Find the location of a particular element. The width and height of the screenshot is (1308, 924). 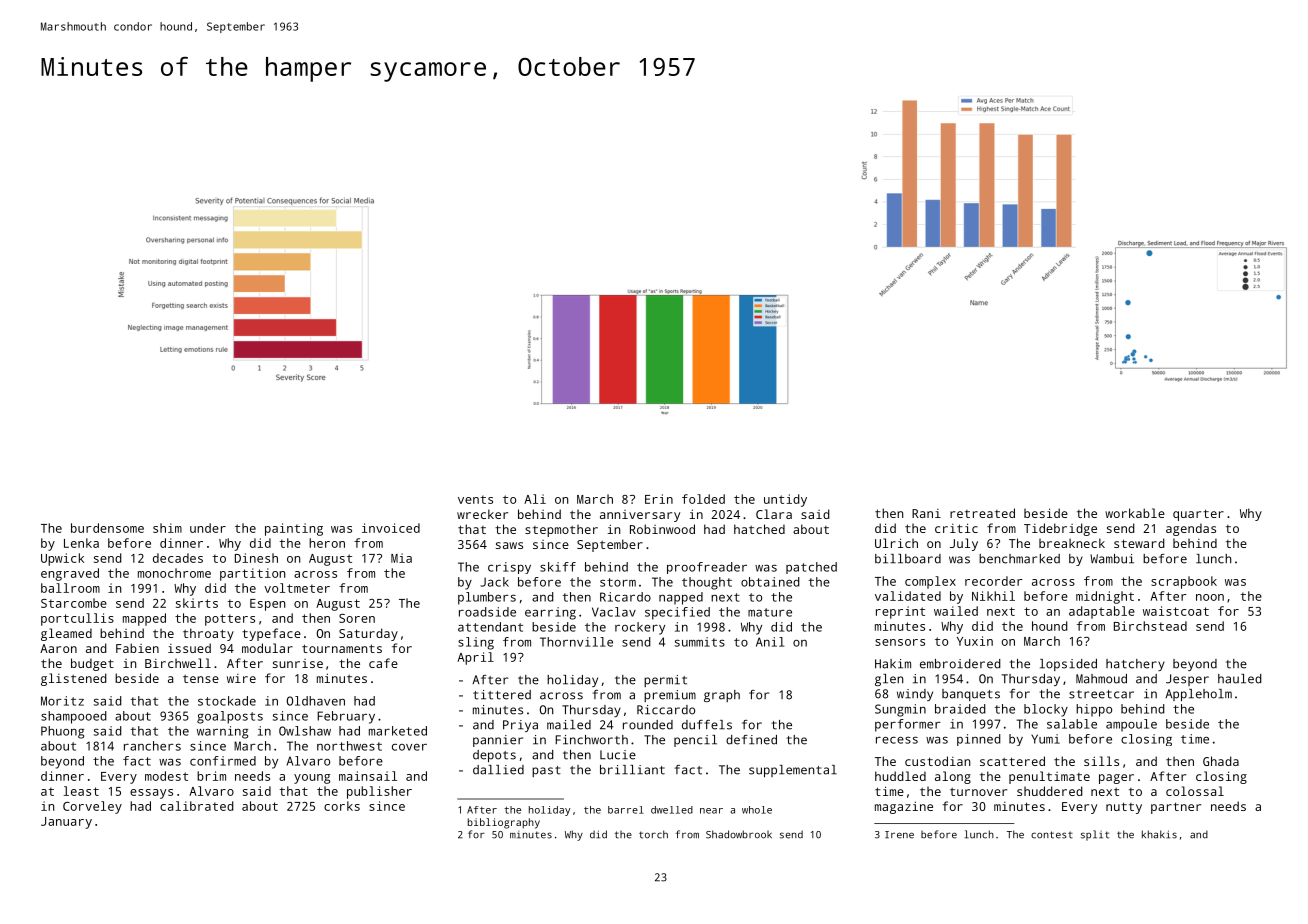

essays is located at coordinates (151, 794).
